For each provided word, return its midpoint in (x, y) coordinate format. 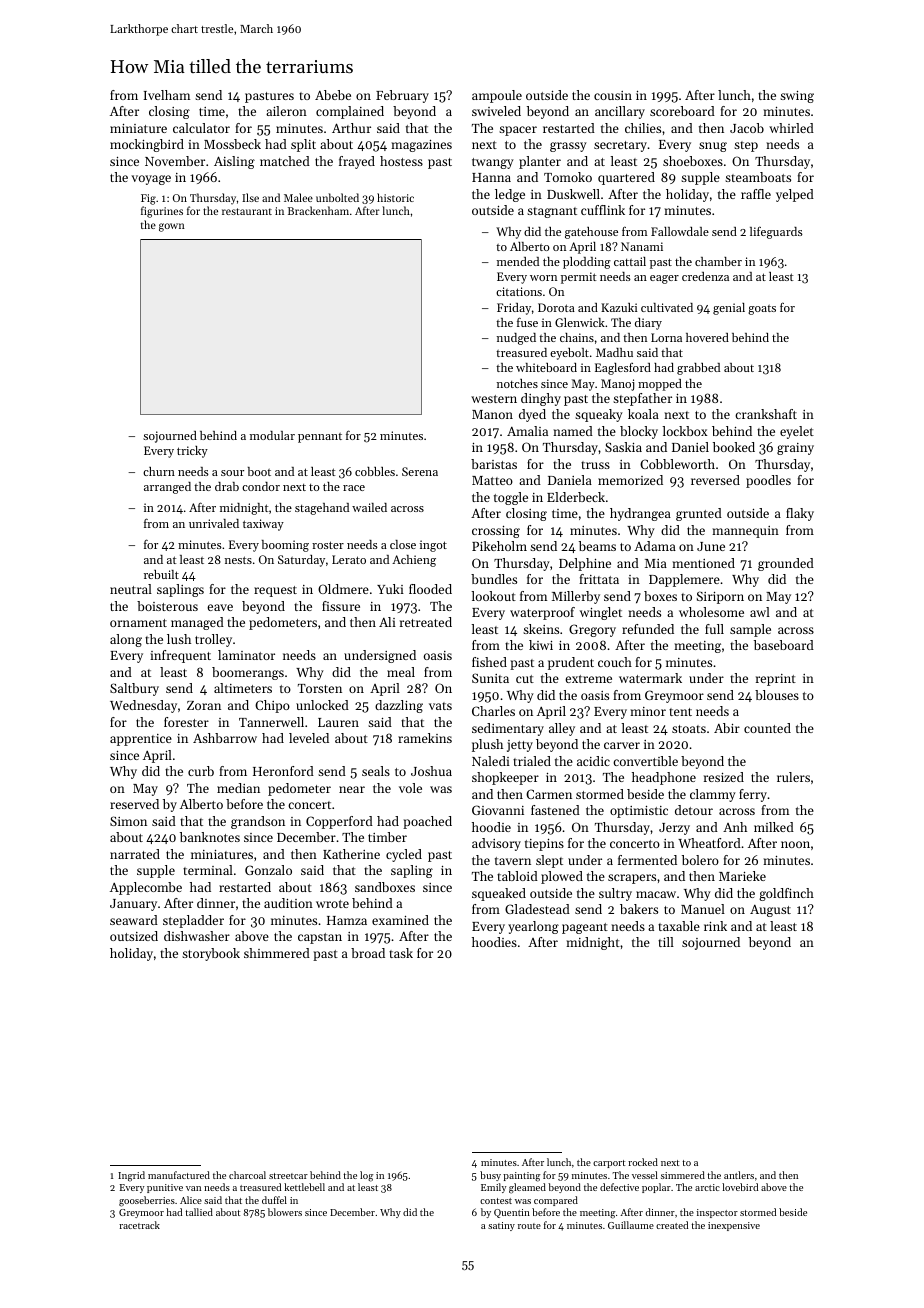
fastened (555, 810)
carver (622, 745)
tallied (199, 1212)
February (402, 96)
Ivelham (166, 95)
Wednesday (143, 706)
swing (797, 97)
